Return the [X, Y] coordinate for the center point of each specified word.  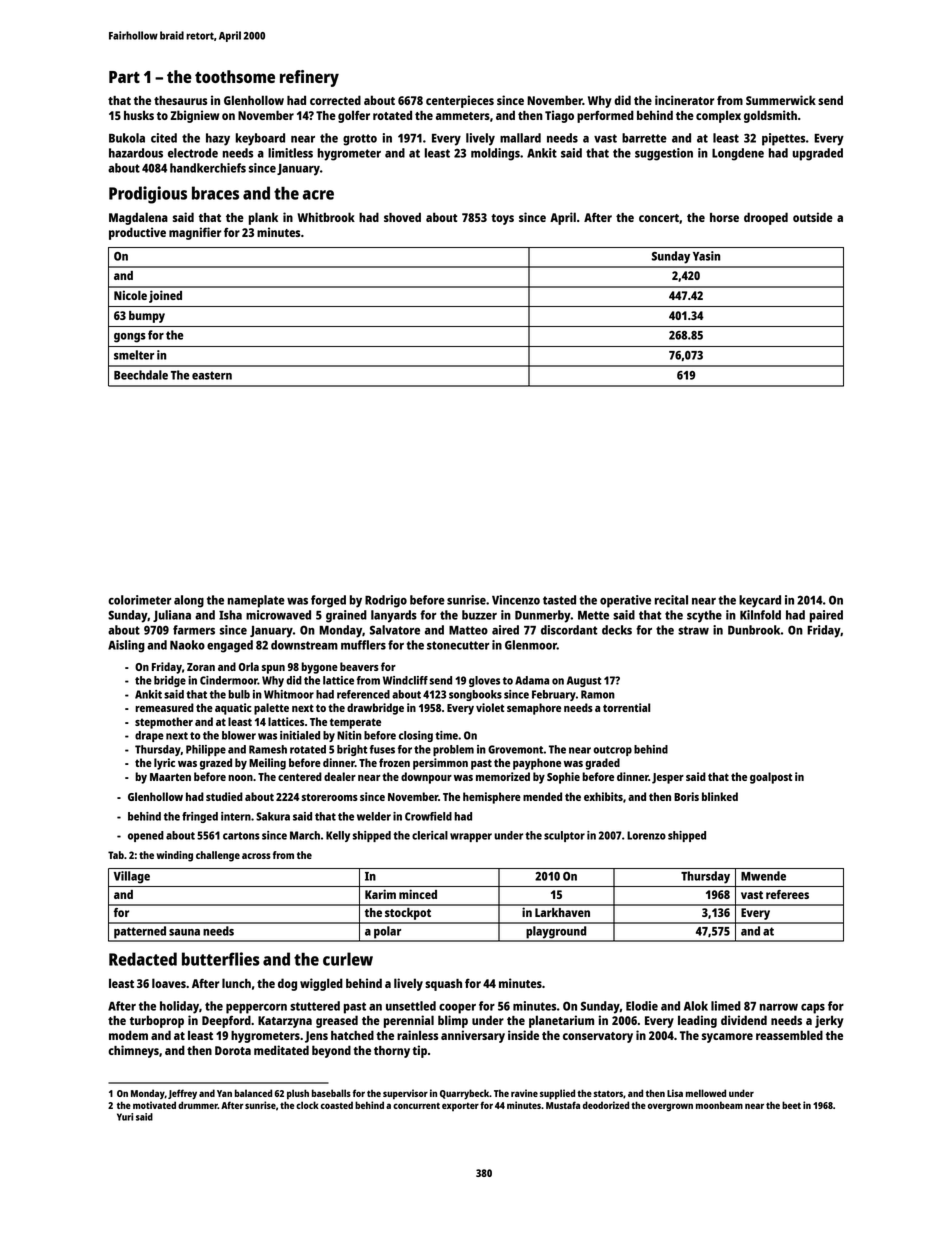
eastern [212, 375]
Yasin [706, 256]
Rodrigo [386, 601]
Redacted [143, 959]
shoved [402, 217]
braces [215, 193]
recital [671, 600]
